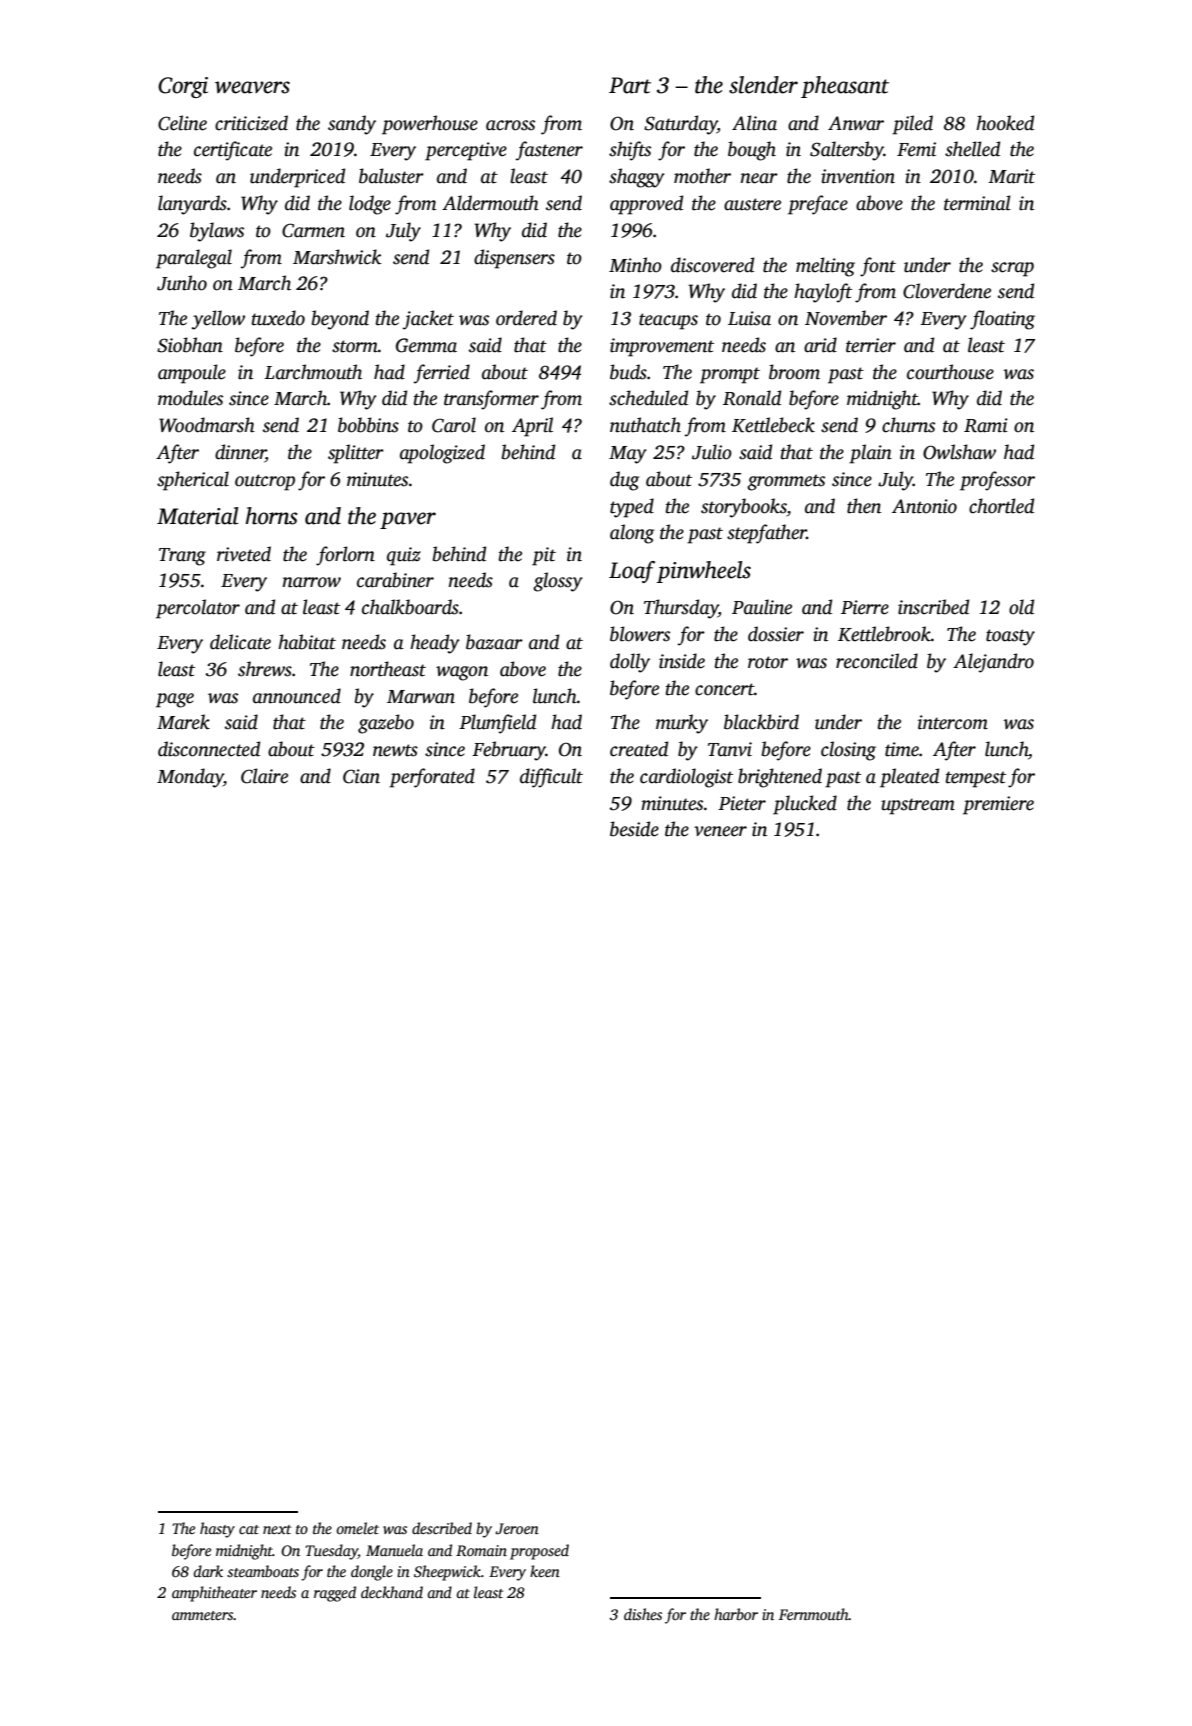 The width and height of the screenshot is (1192, 1726). I want to click on hooked, so click(1005, 123).
